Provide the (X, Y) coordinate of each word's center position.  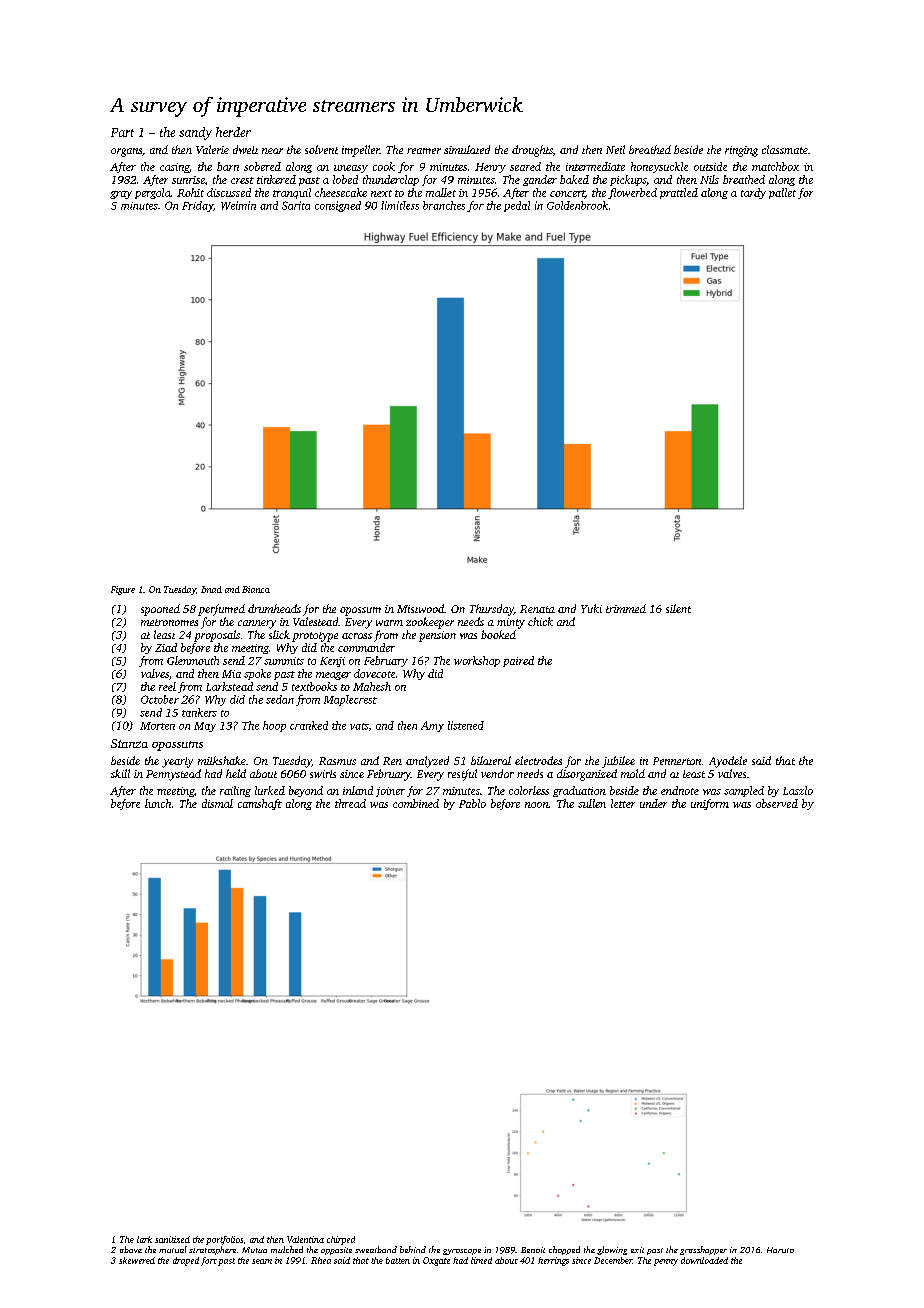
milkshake (222, 760)
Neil (615, 149)
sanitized (172, 1239)
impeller (361, 151)
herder (233, 132)
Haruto (780, 1250)
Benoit (533, 1250)
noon (537, 805)
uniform (710, 804)
